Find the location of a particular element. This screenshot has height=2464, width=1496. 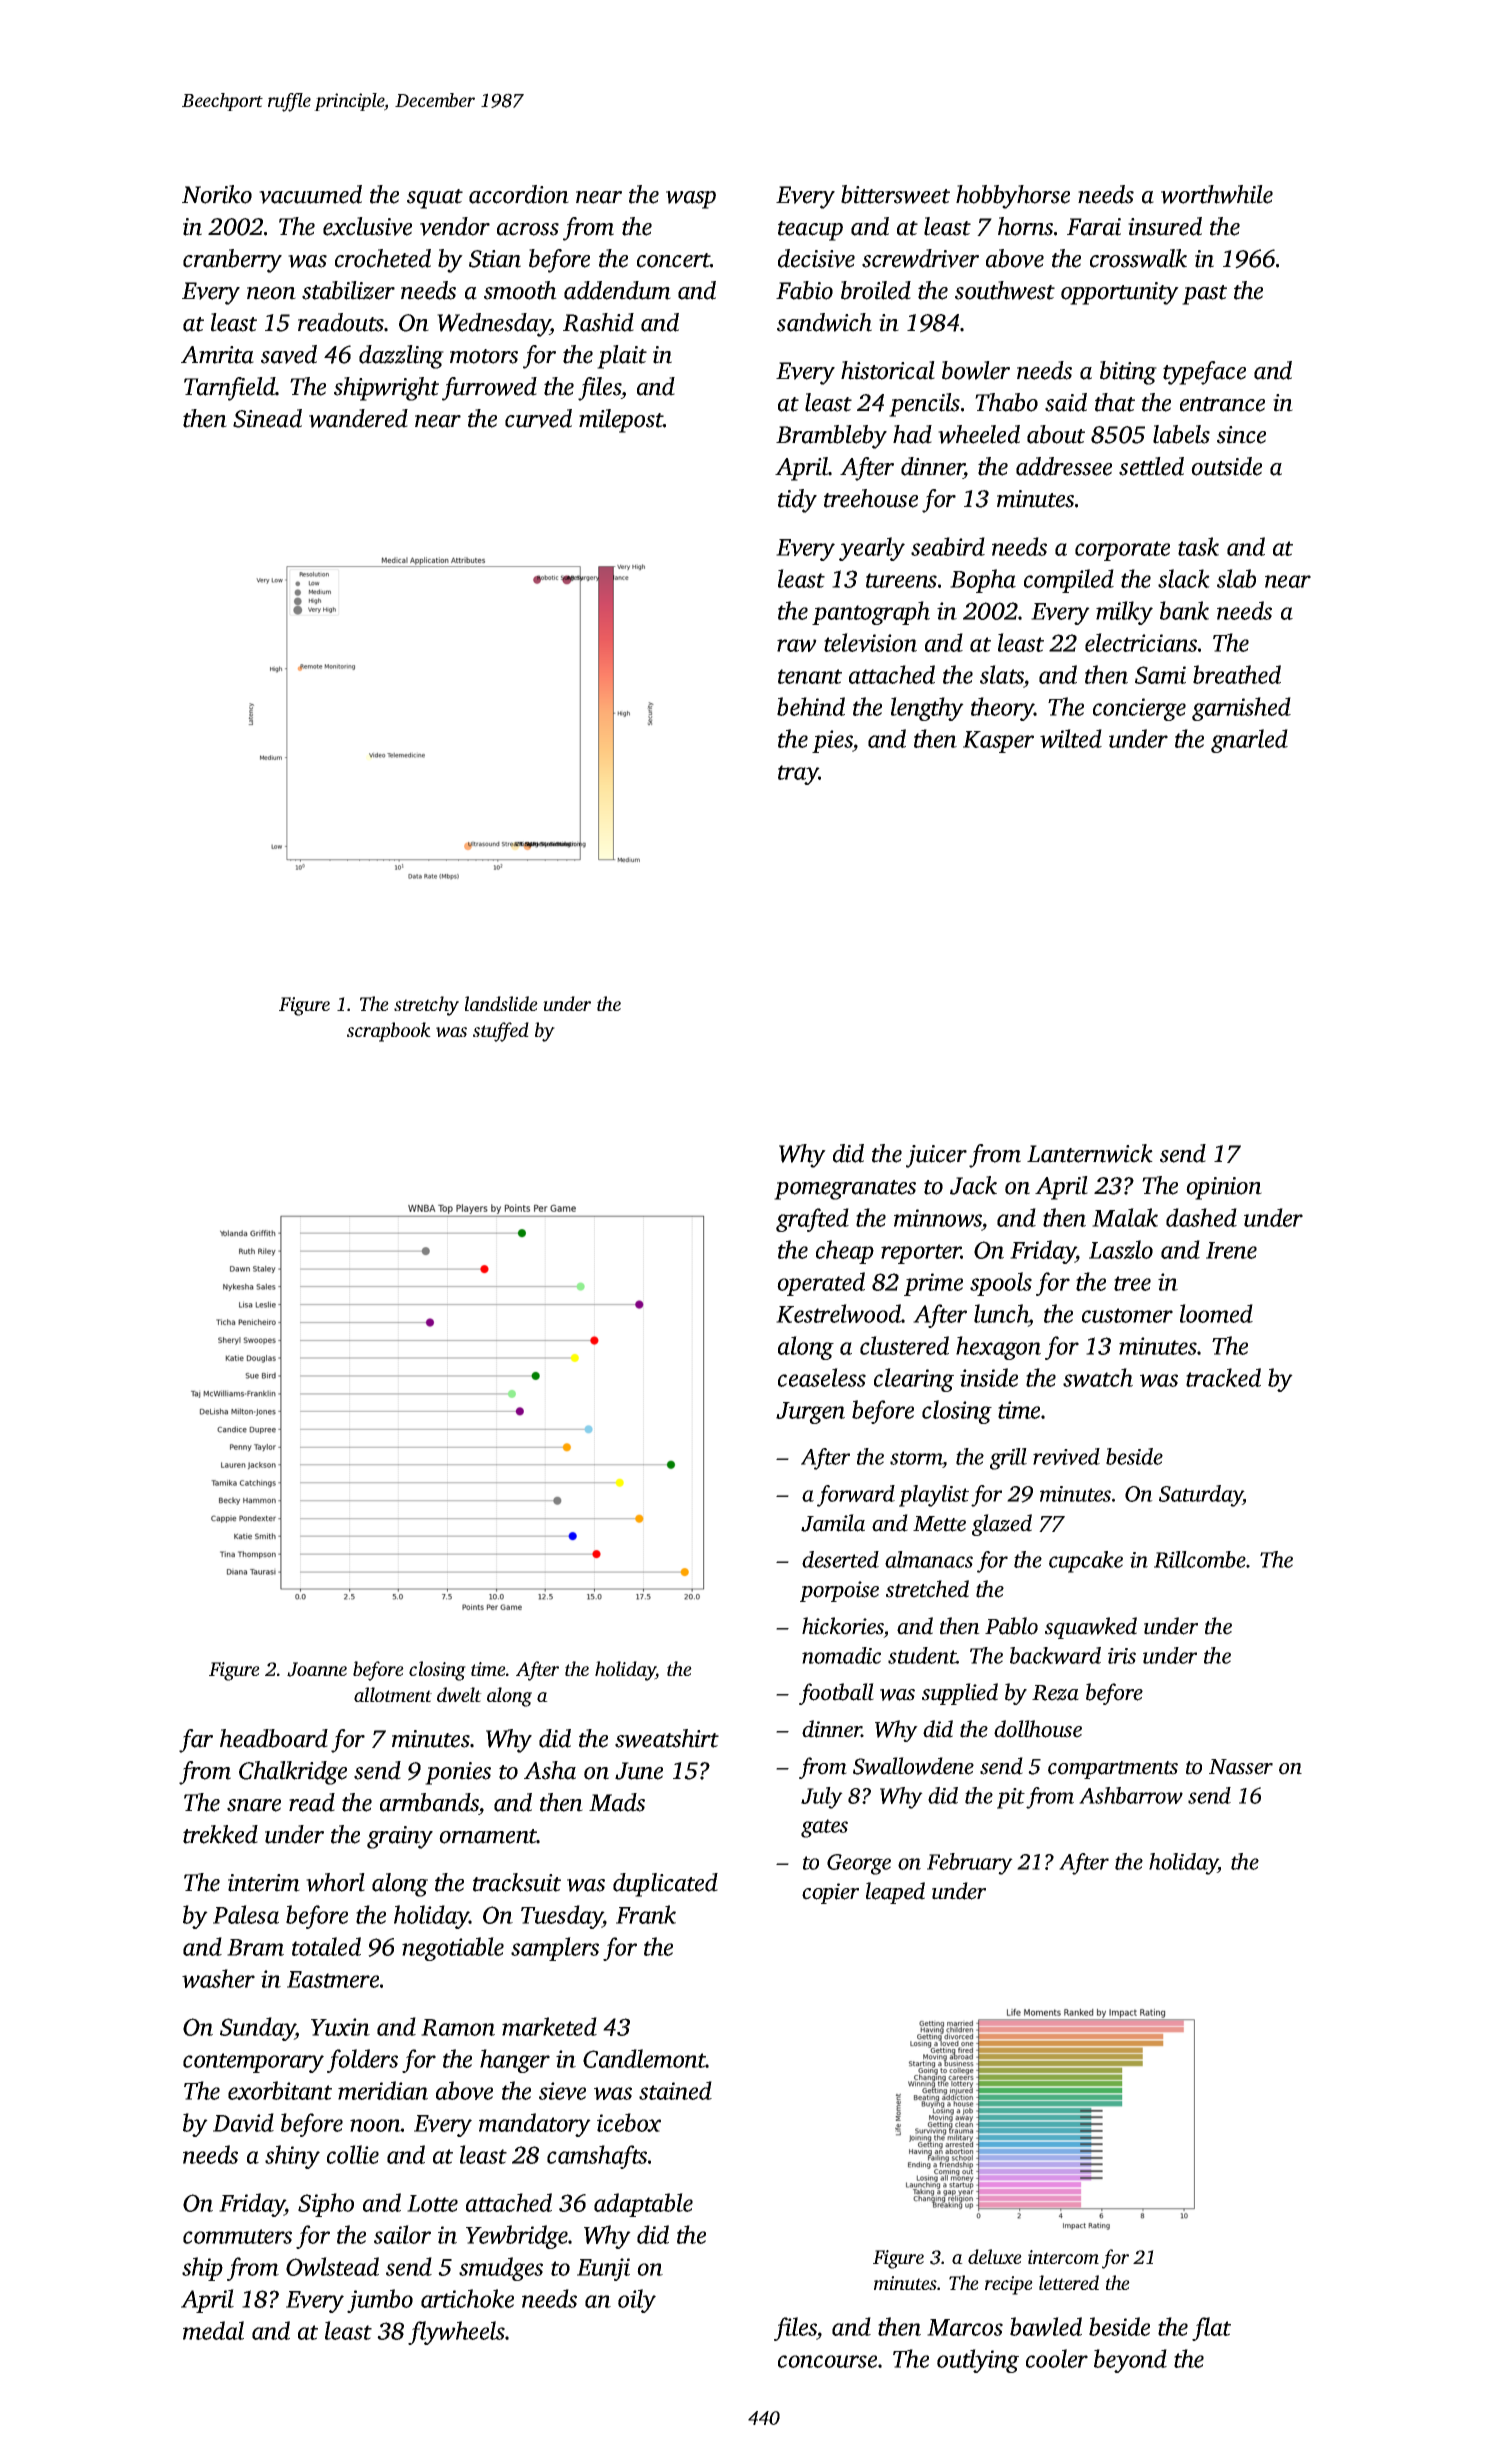

Rillcombe is located at coordinates (1200, 1559).
